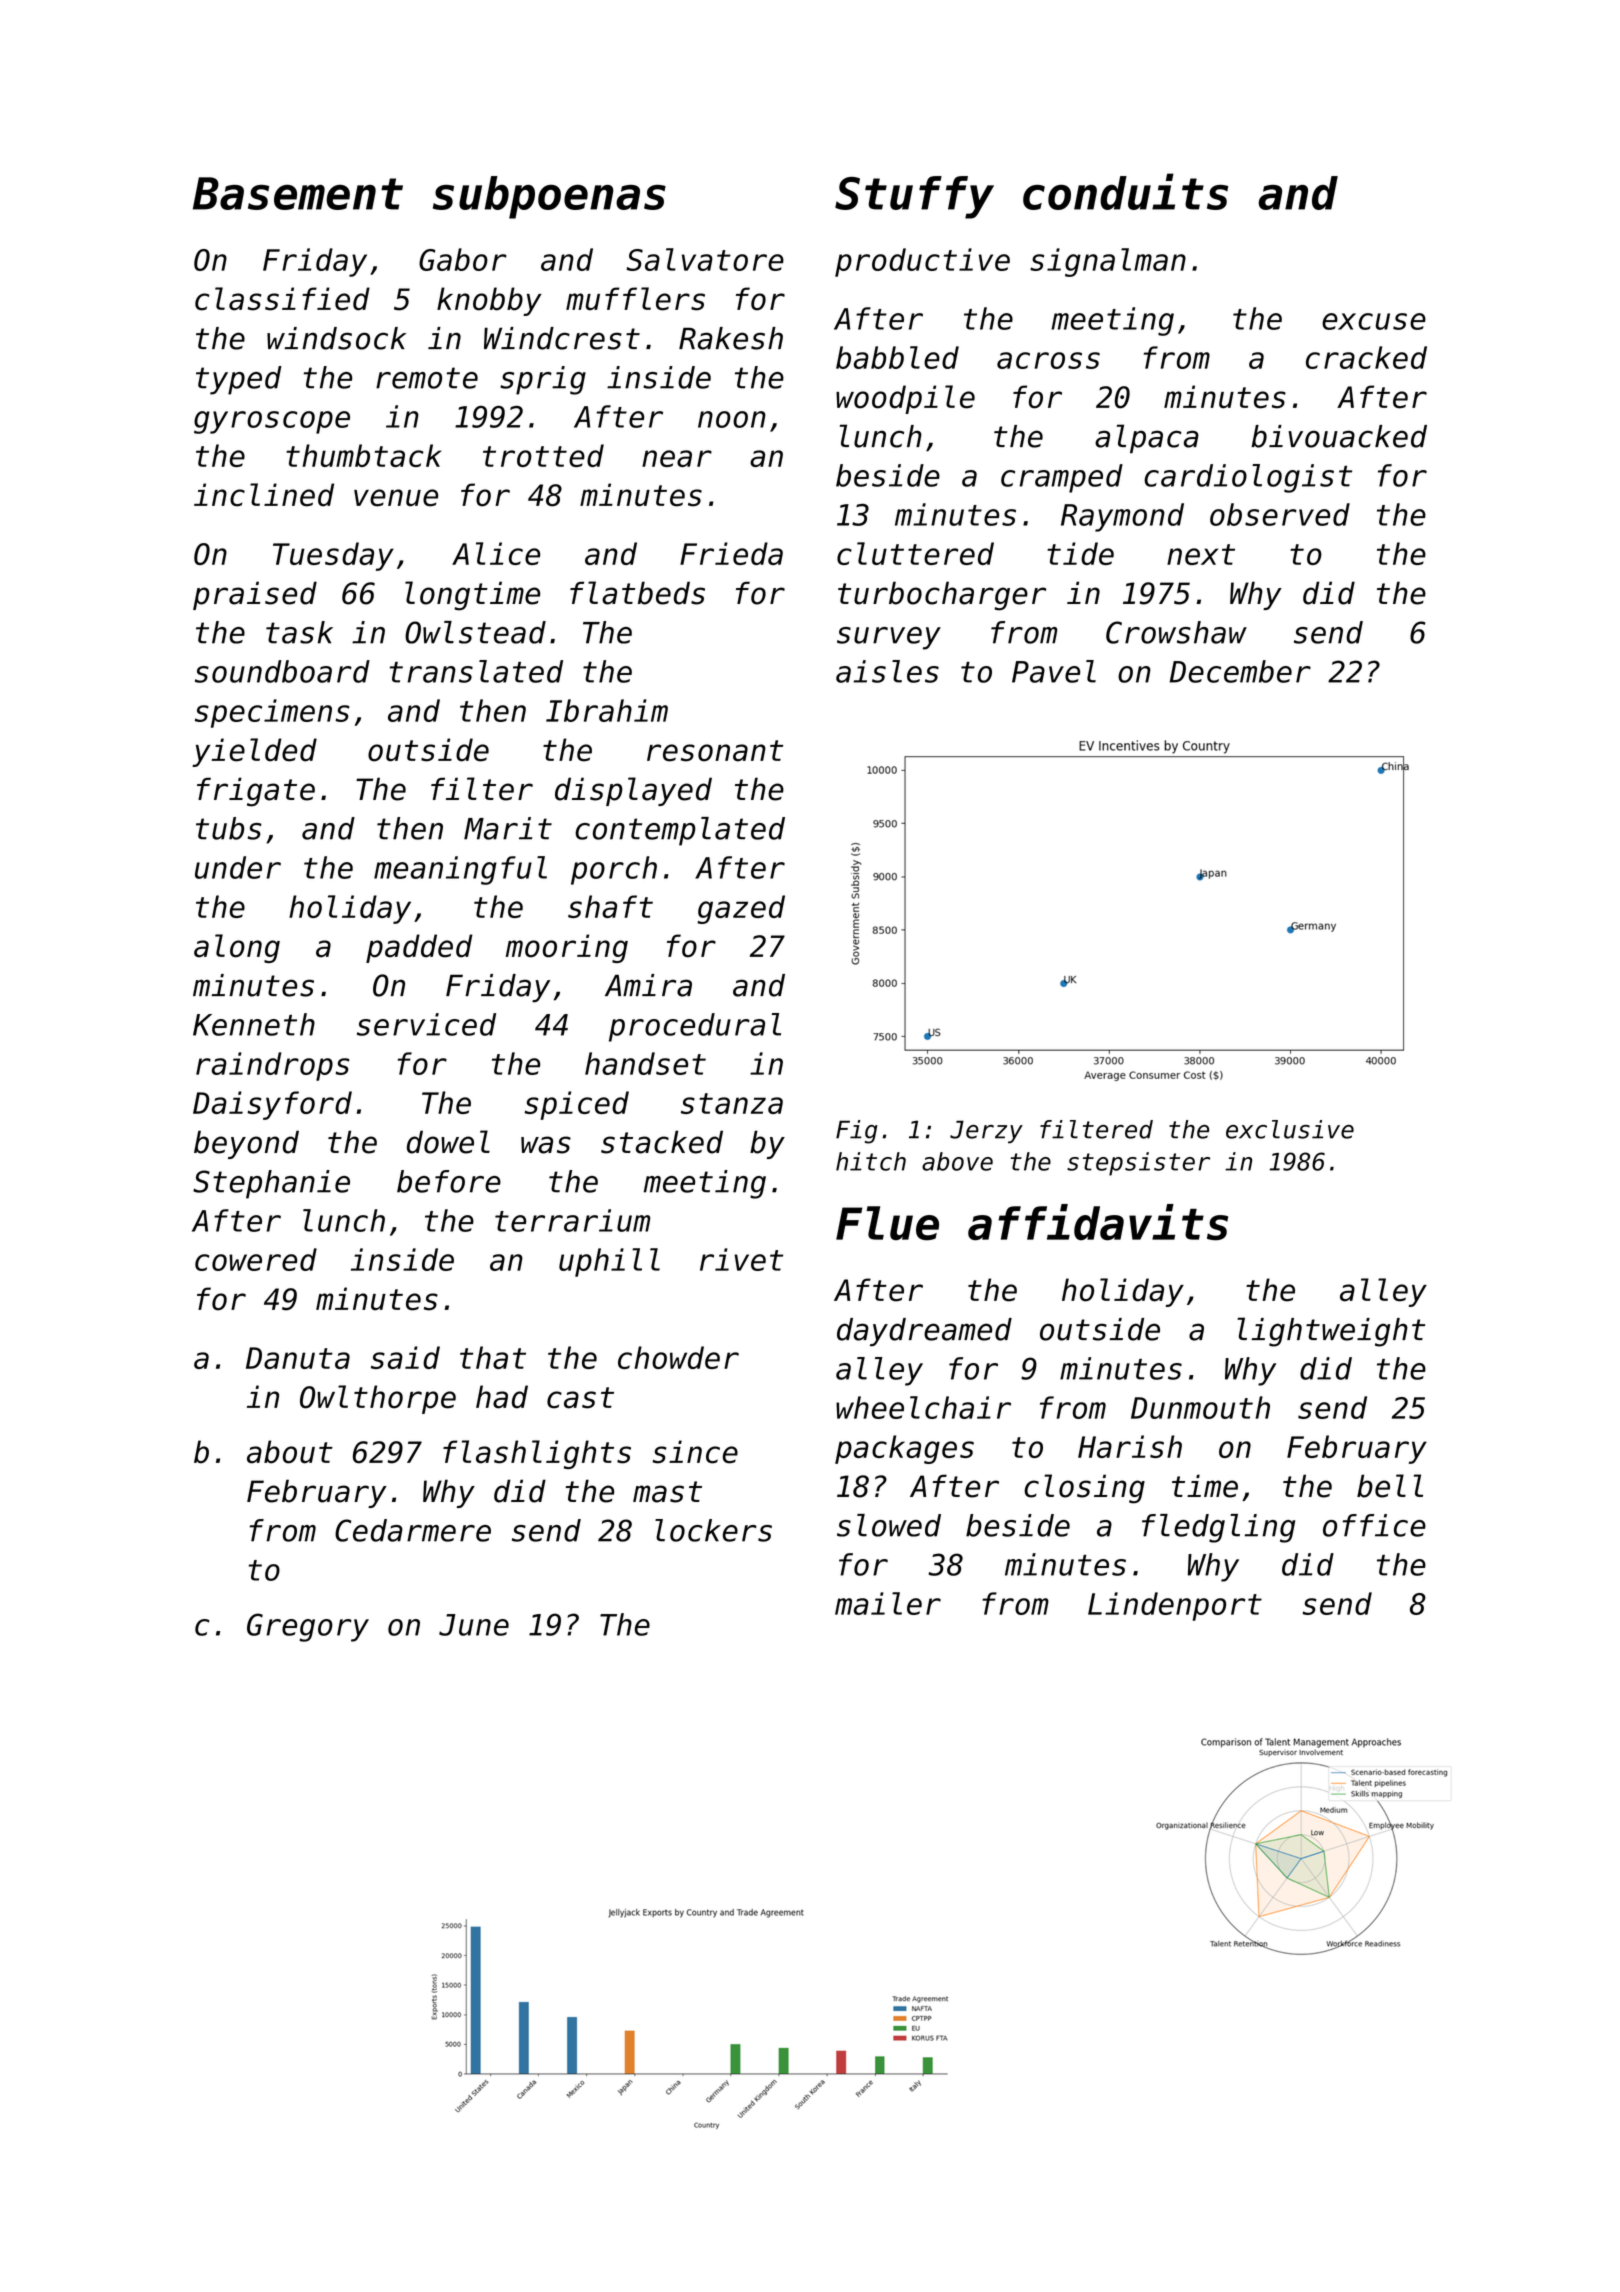 Image resolution: width=1620 pixels, height=2292 pixels. I want to click on conduits, so click(1125, 191).
